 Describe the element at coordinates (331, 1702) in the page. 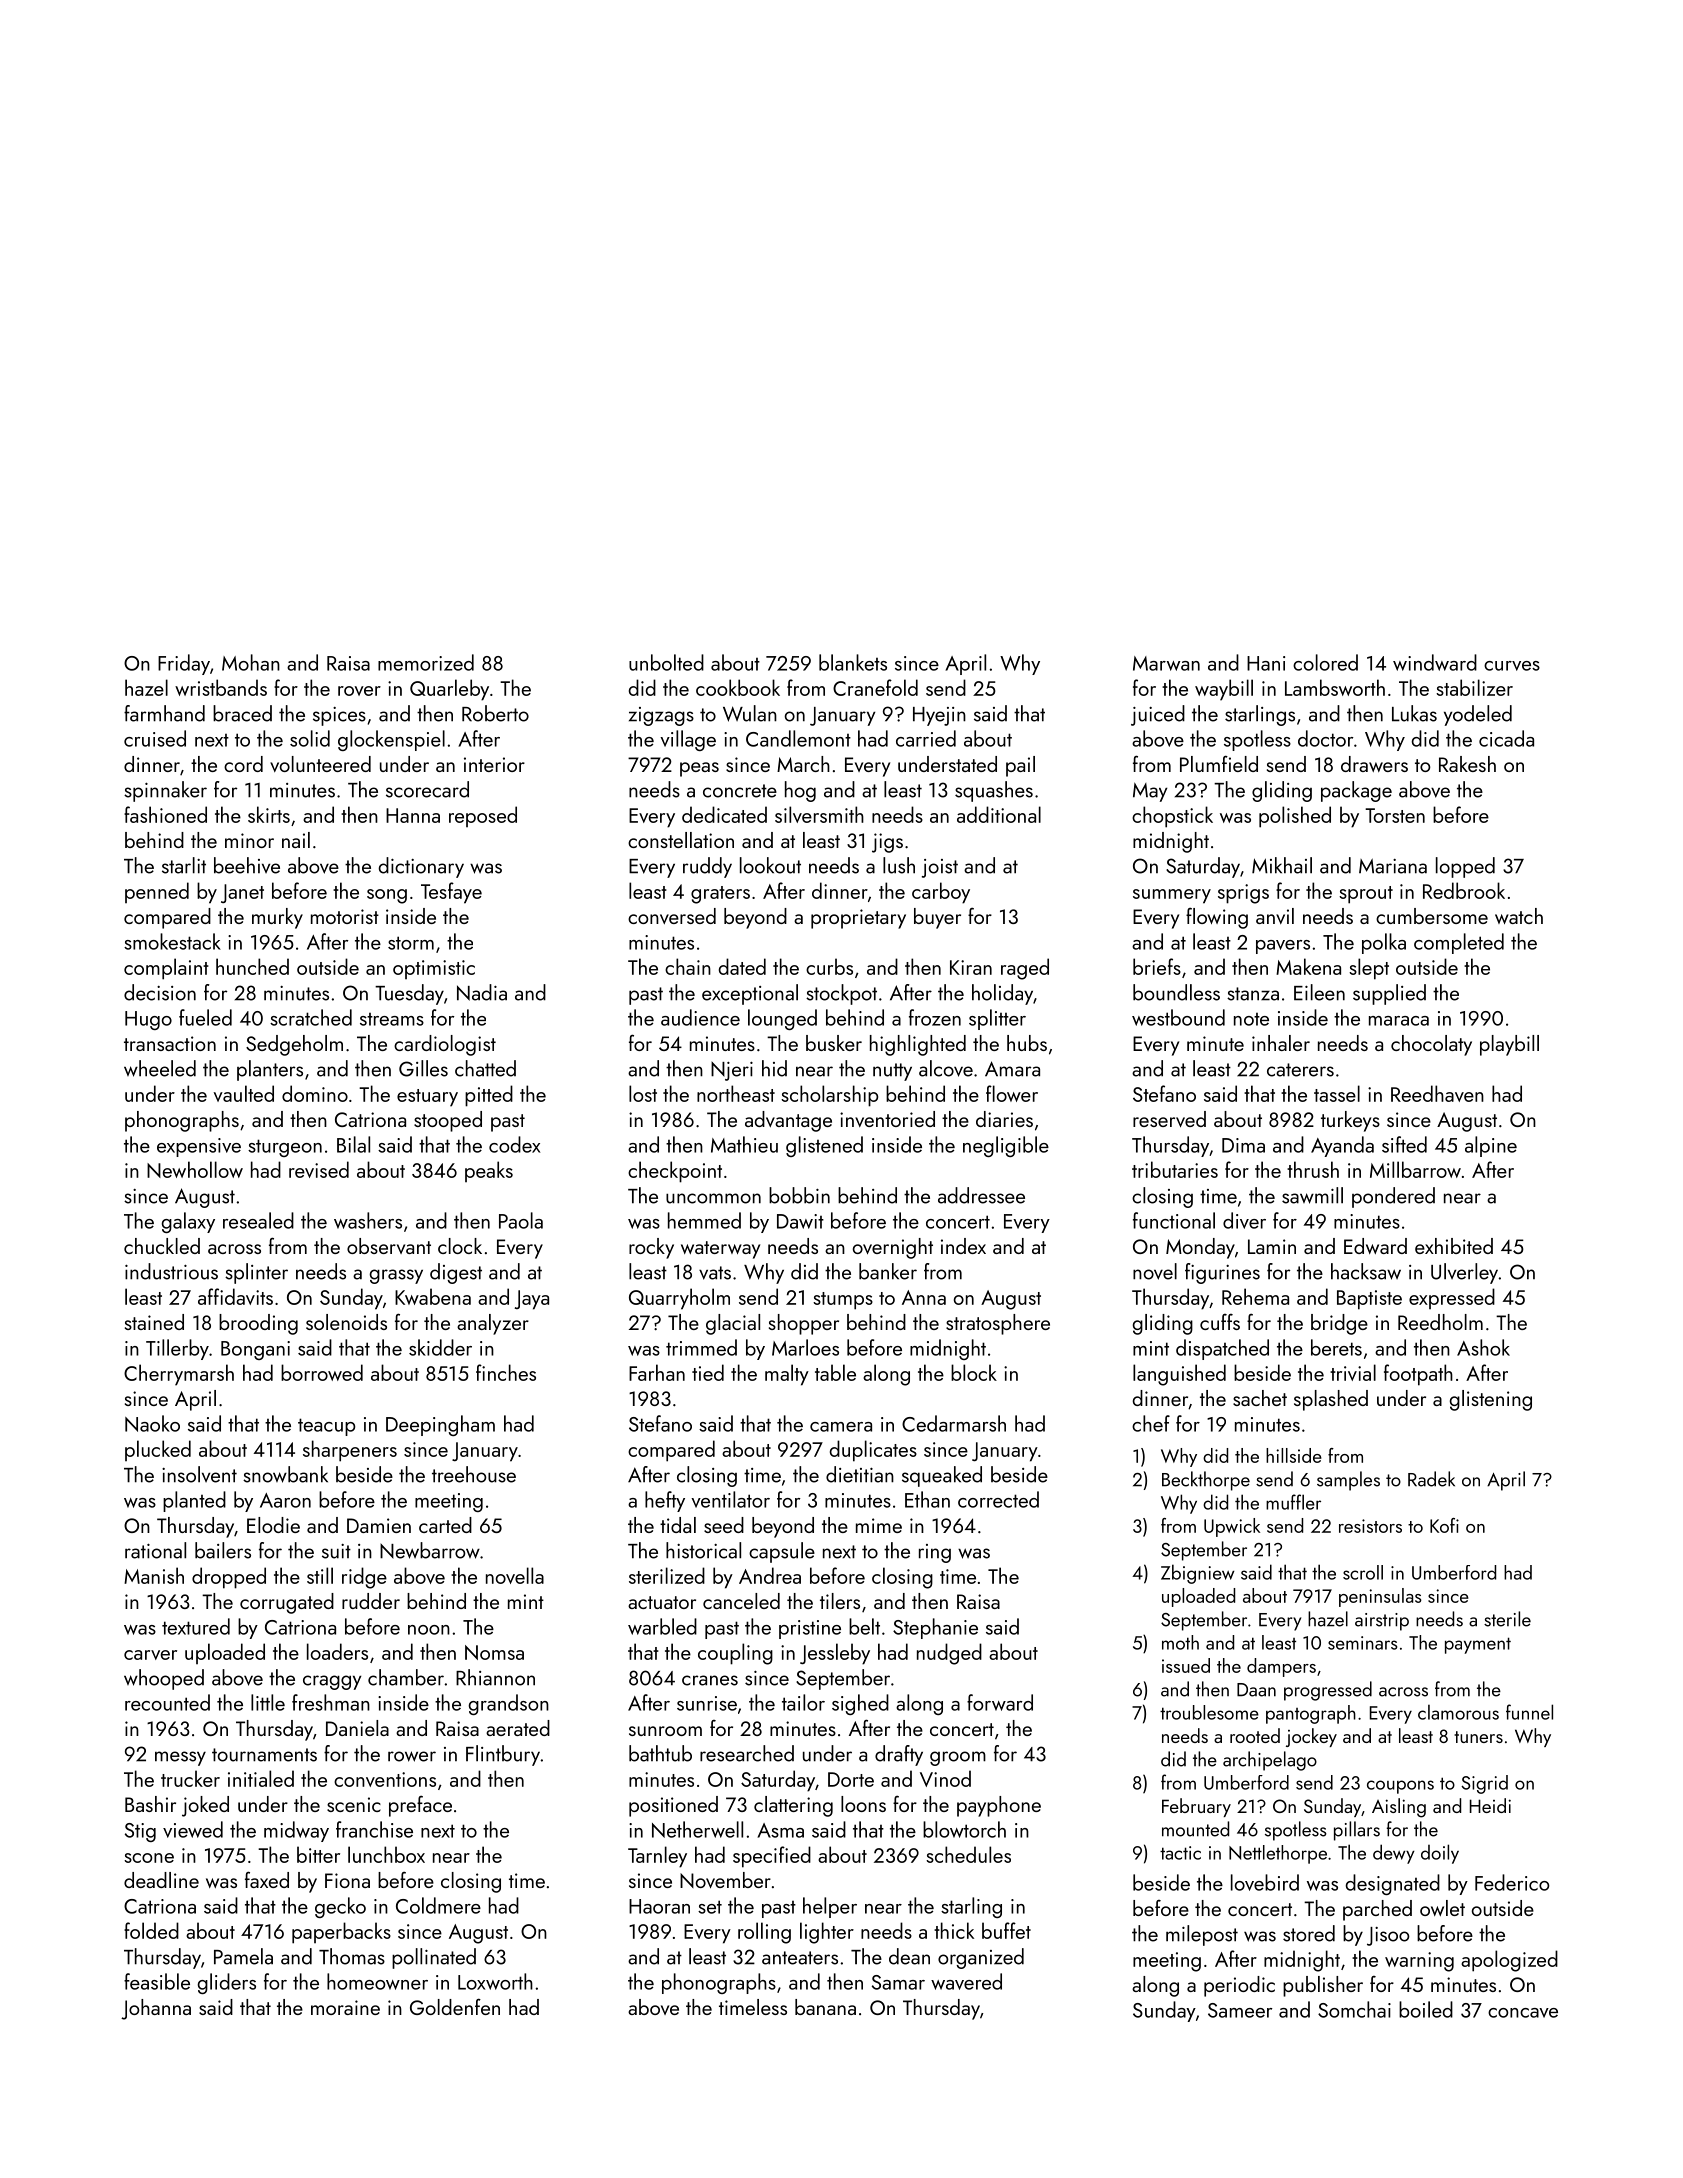

I see `freshman` at that location.
